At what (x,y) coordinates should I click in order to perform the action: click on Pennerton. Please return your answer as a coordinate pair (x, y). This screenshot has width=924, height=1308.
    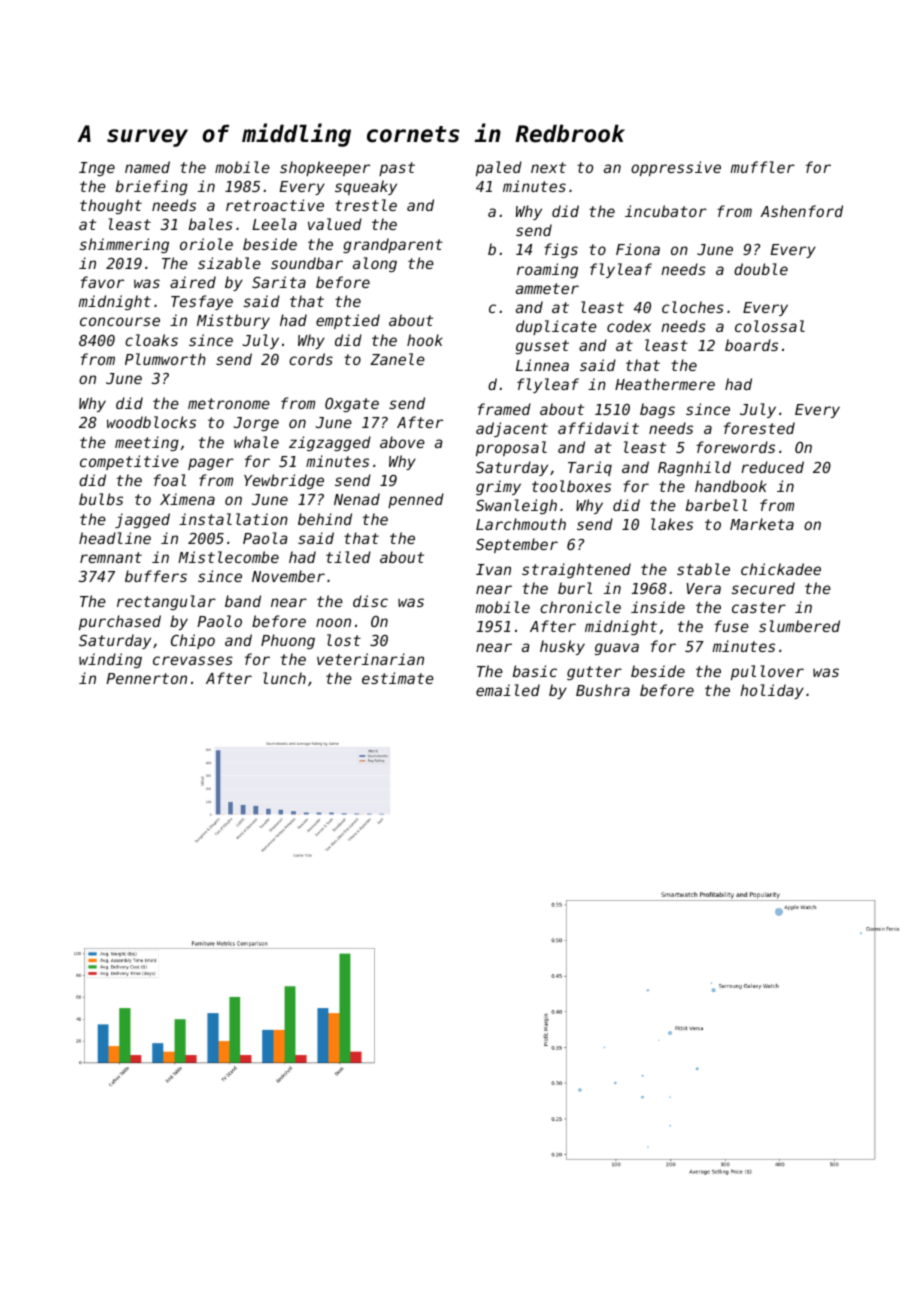
    Looking at the image, I should click on (146, 678).
